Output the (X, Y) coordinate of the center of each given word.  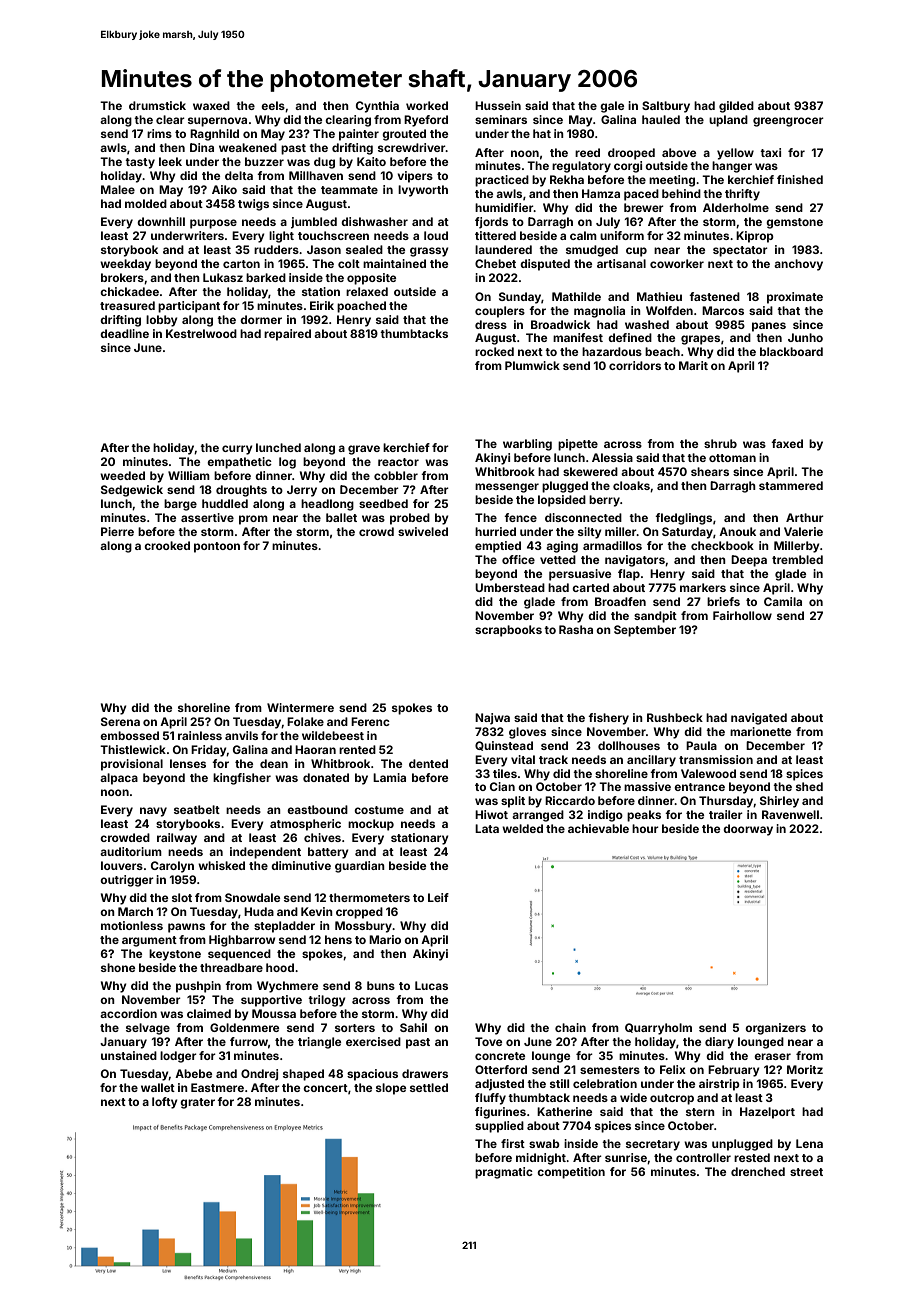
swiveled (423, 531)
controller (703, 1157)
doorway (748, 830)
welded (522, 828)
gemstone (794, 223)
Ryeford (426, 121)
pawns (186, 928)
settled (429, 1087)
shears (710, 471)
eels (273, 105)
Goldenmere (244, 1027)
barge (180, 505)
